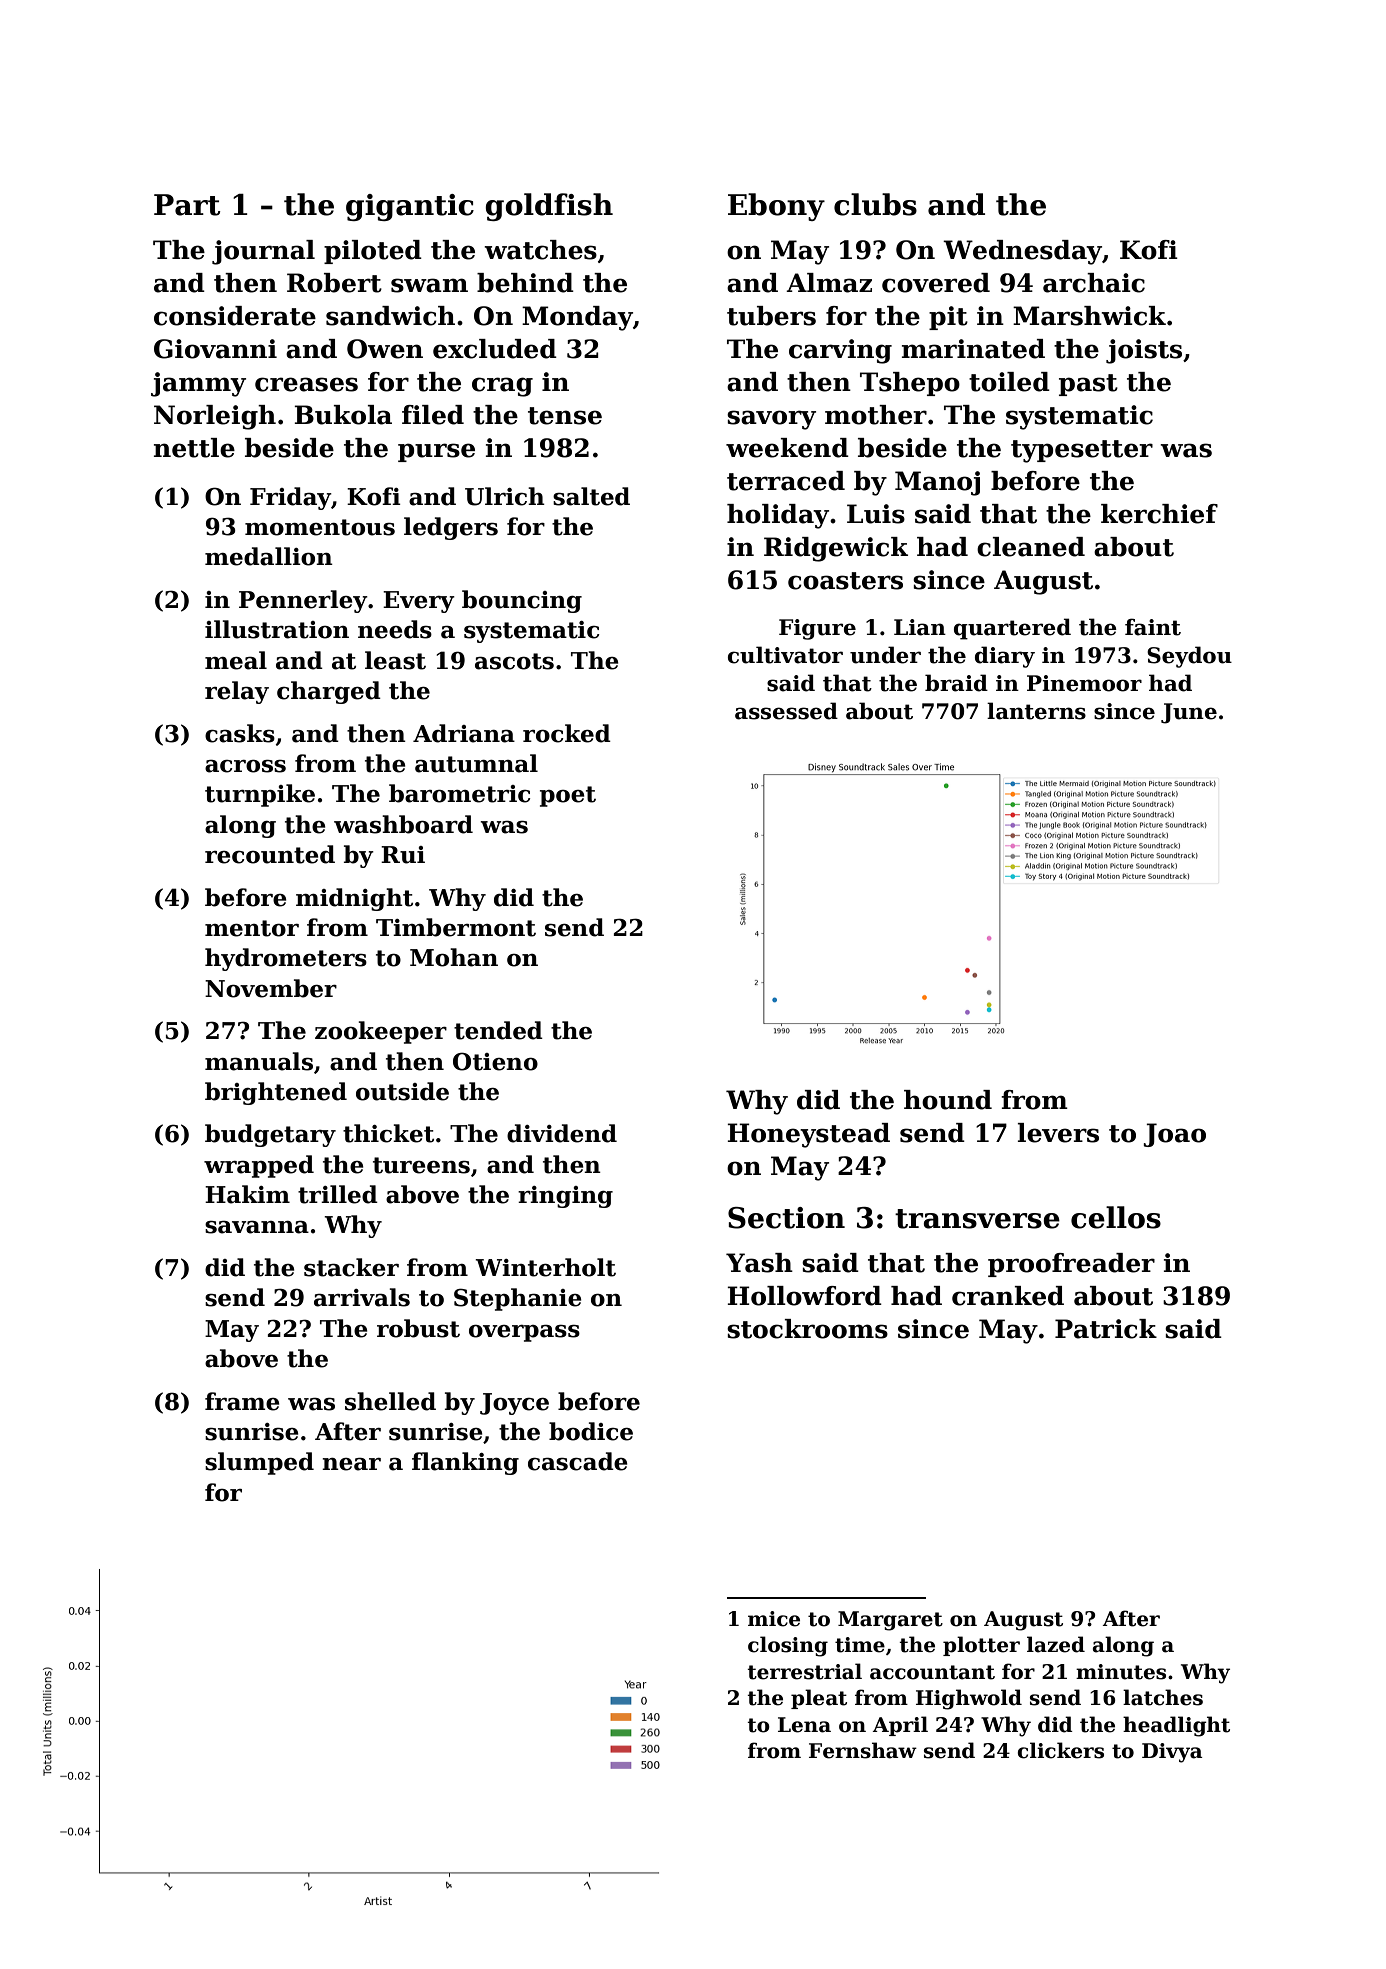 This screenshot has width=1386, height=1969. Describe the element at coordinates (1106, 1329) in the screenshot. I see `Patrick` at that location.
